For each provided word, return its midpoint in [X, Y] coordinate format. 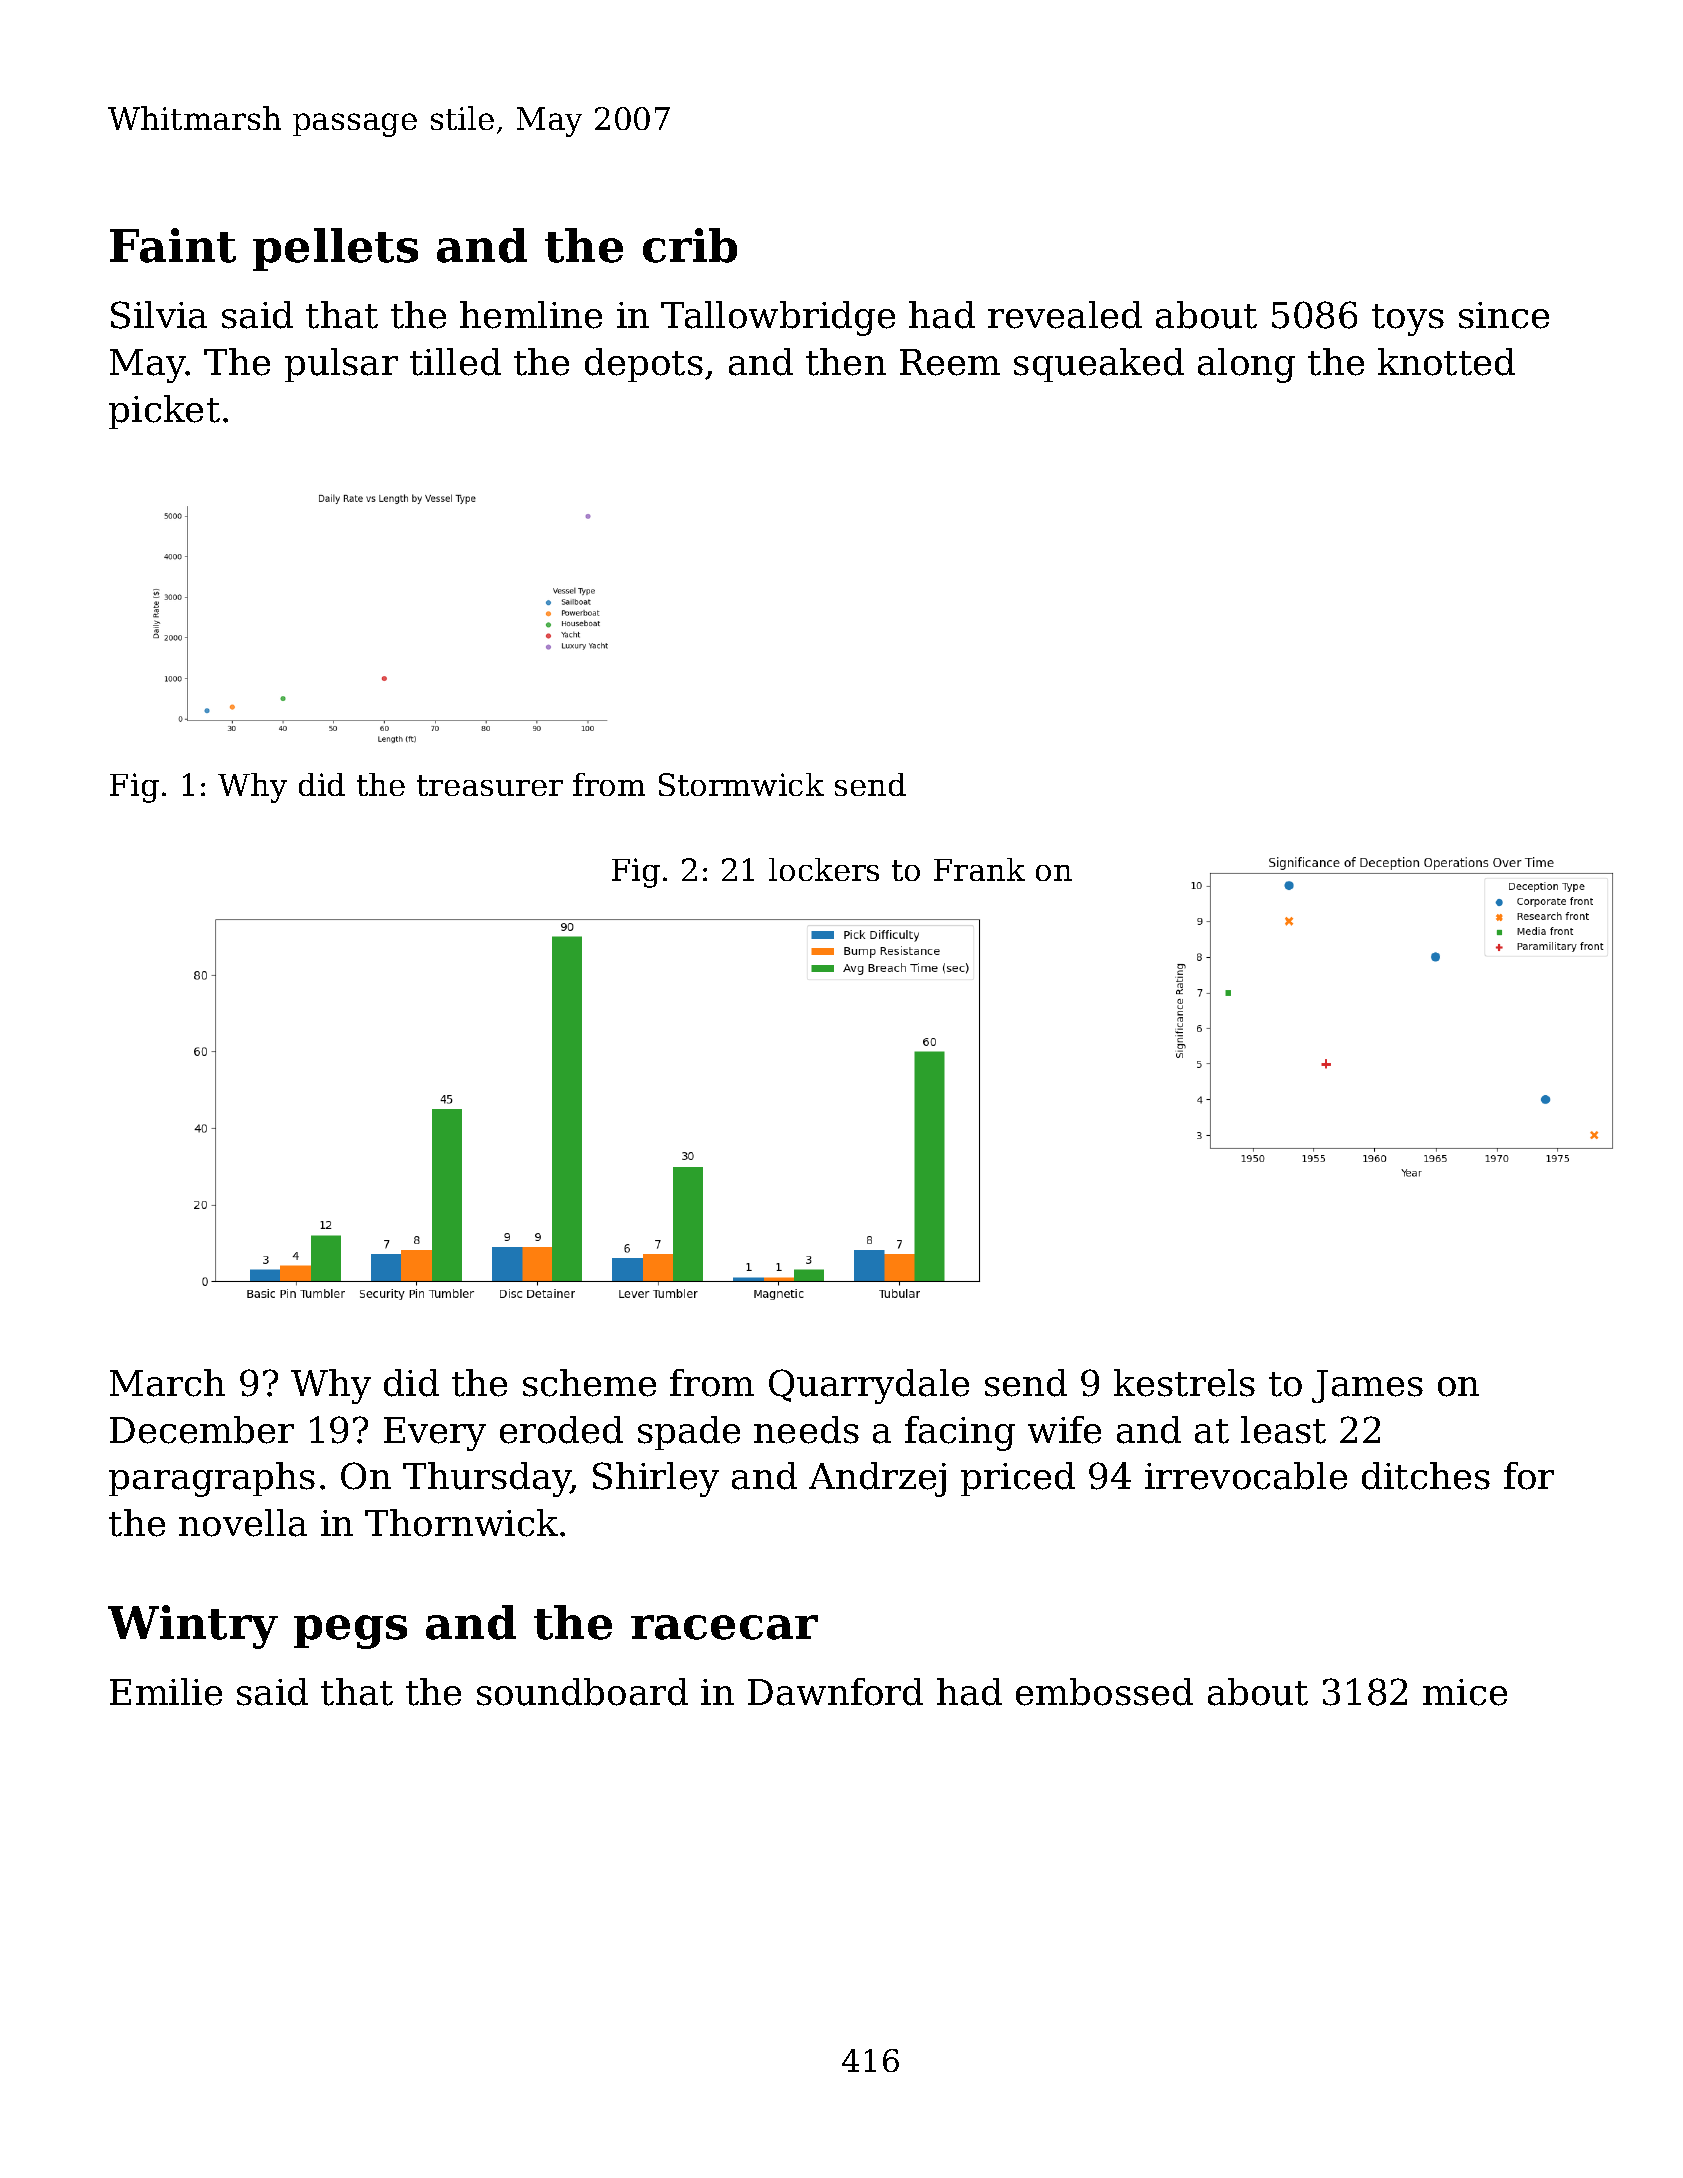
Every [435, 1434]
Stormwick [741, 784]
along [1246, 365]
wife [1064, 1430]
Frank [979, 869]
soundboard [582, 1692]
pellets [335, 249]
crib [690, 245]
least [1283, 1430]
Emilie [166, 1692]
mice [1465, 1692]
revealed [1065, 315]
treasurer [490, 785]
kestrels [1184, 1383]
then [846, 362]
